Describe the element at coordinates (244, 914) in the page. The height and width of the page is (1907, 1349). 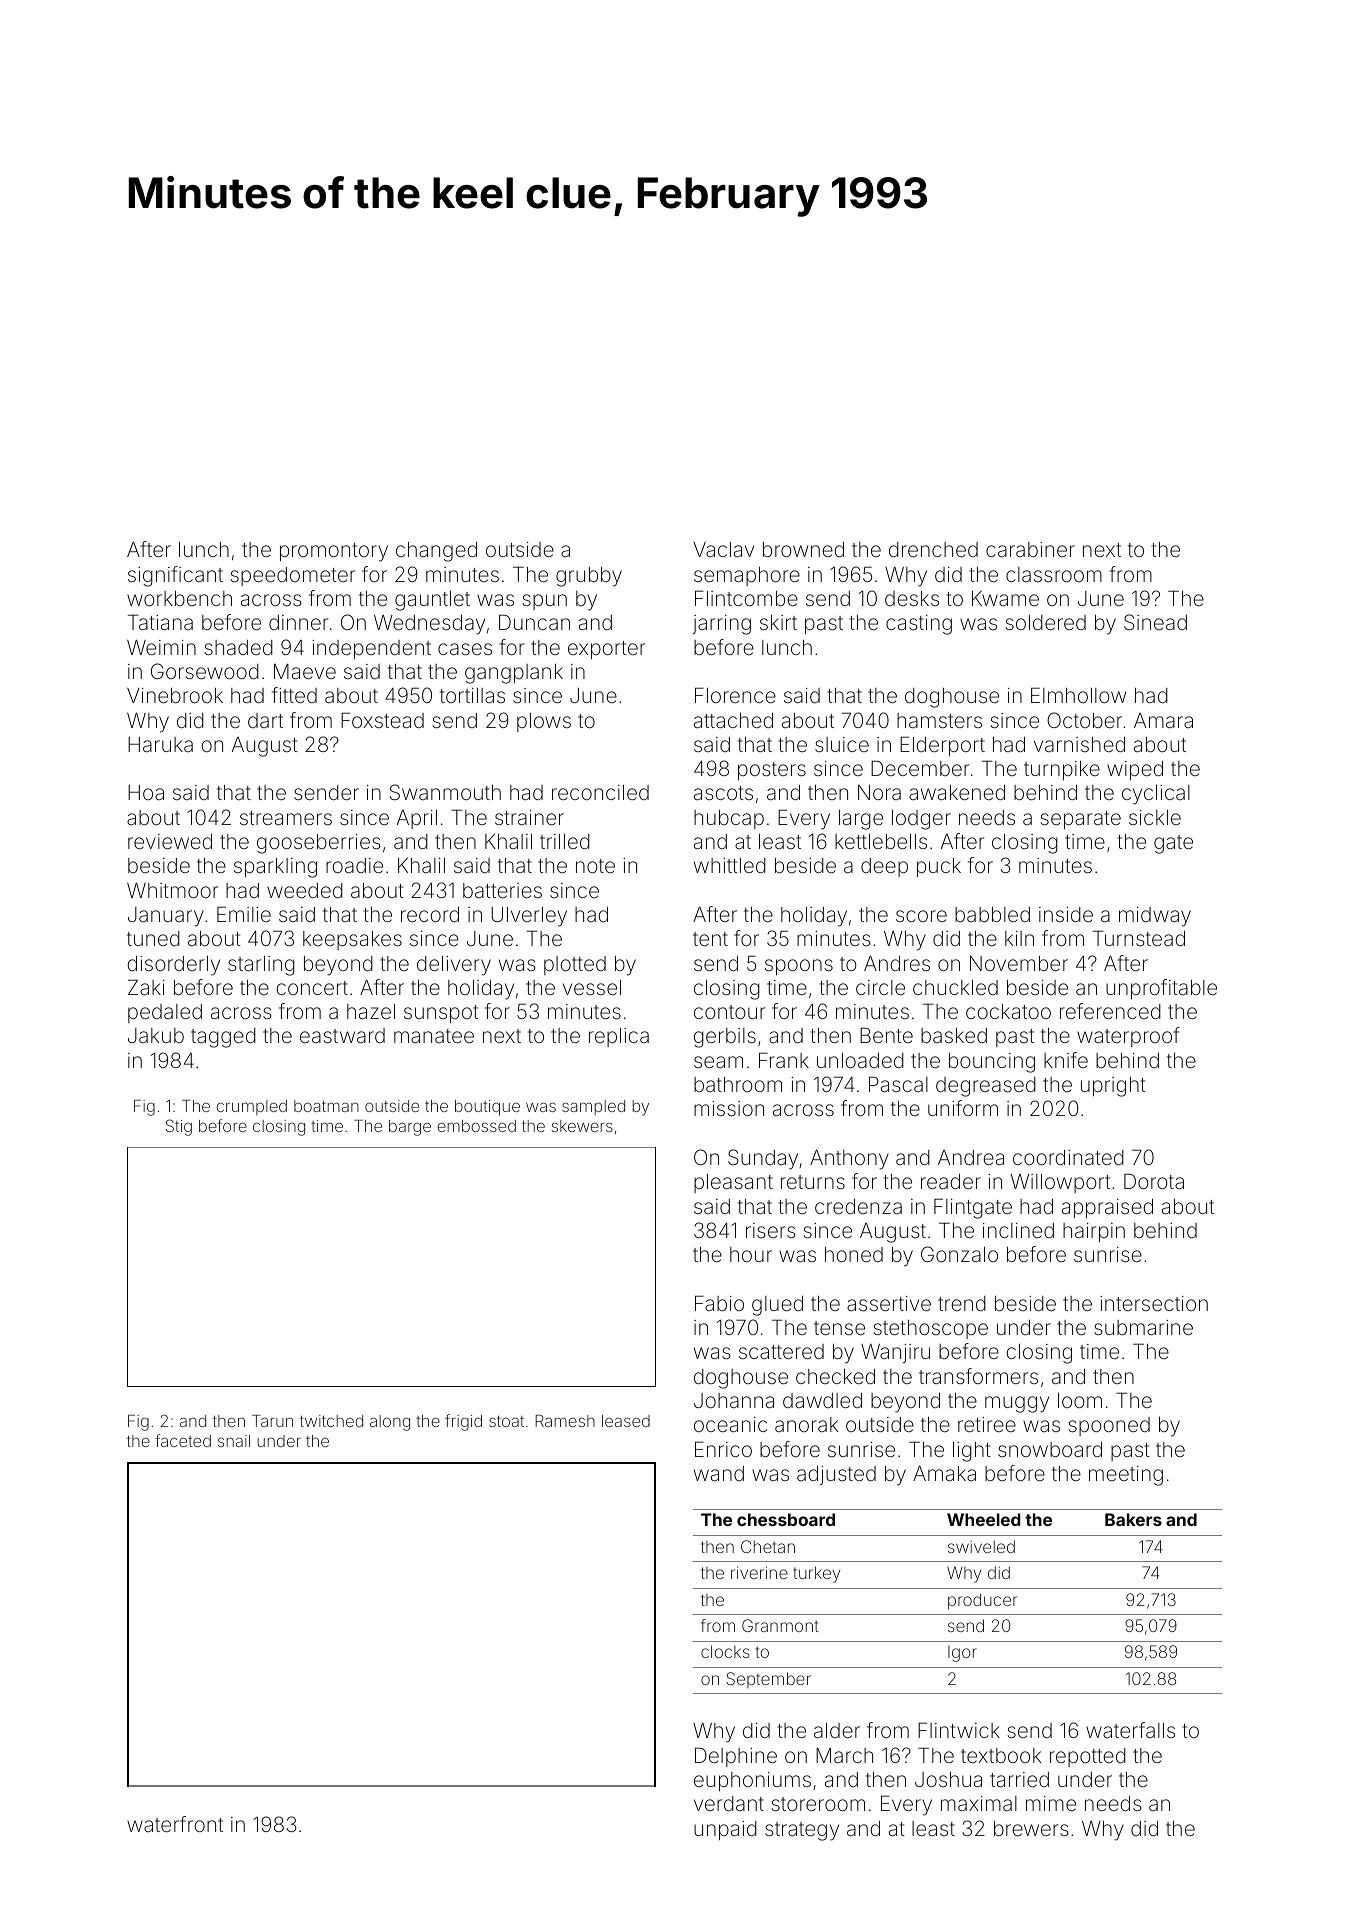
I see `Emilie` at that location.
